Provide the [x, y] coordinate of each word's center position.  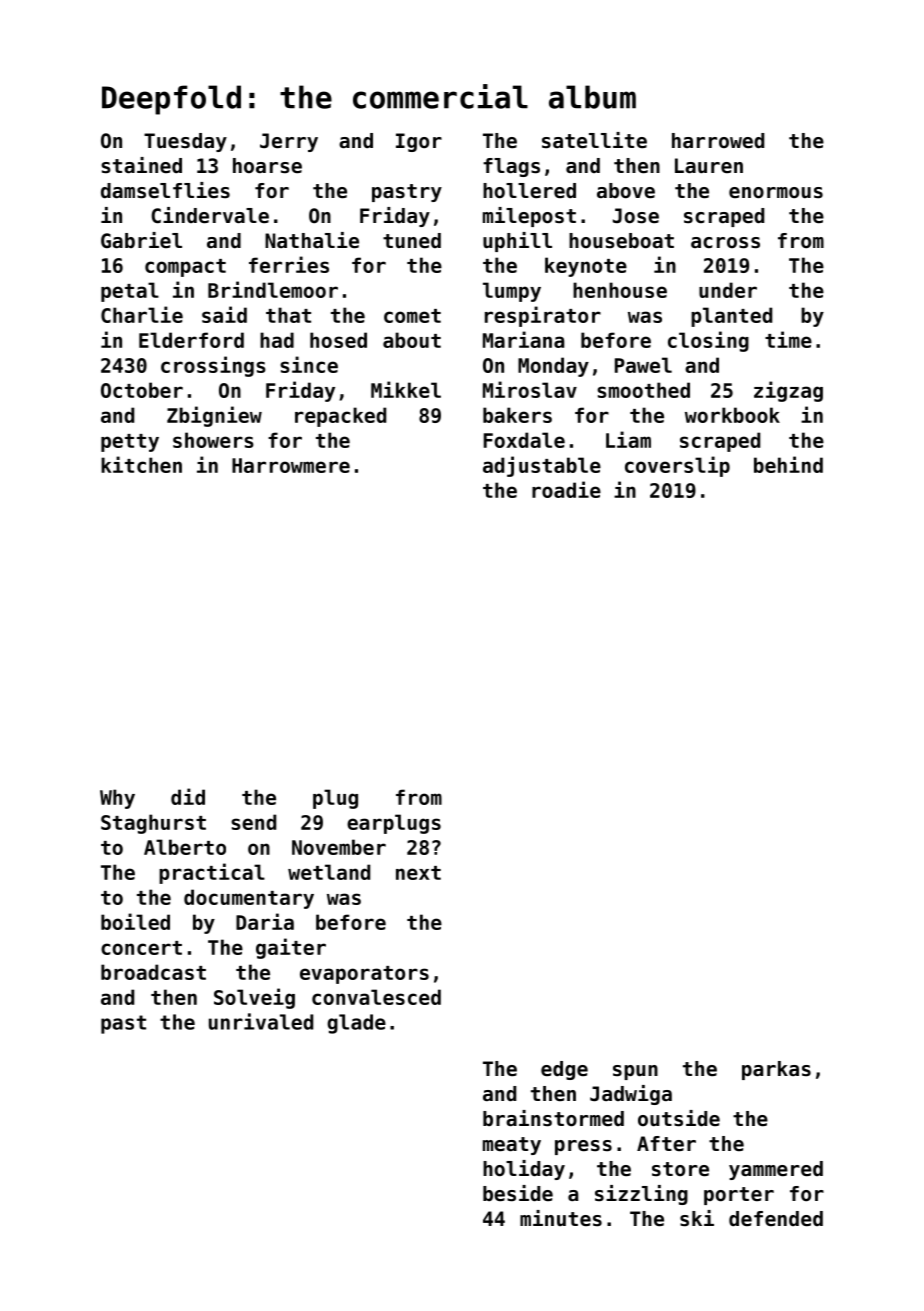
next [418, 873]
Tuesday [185, 142]
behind [788, 464]
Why [117, 799]
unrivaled [261, 1021]
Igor [419, 142]
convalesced [376, 997]
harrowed [718, 141]
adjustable [542, 466]
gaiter [291, 948]
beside [518, 1193]
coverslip [677, 466]
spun [635, 1072]
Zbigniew [214, 416]
